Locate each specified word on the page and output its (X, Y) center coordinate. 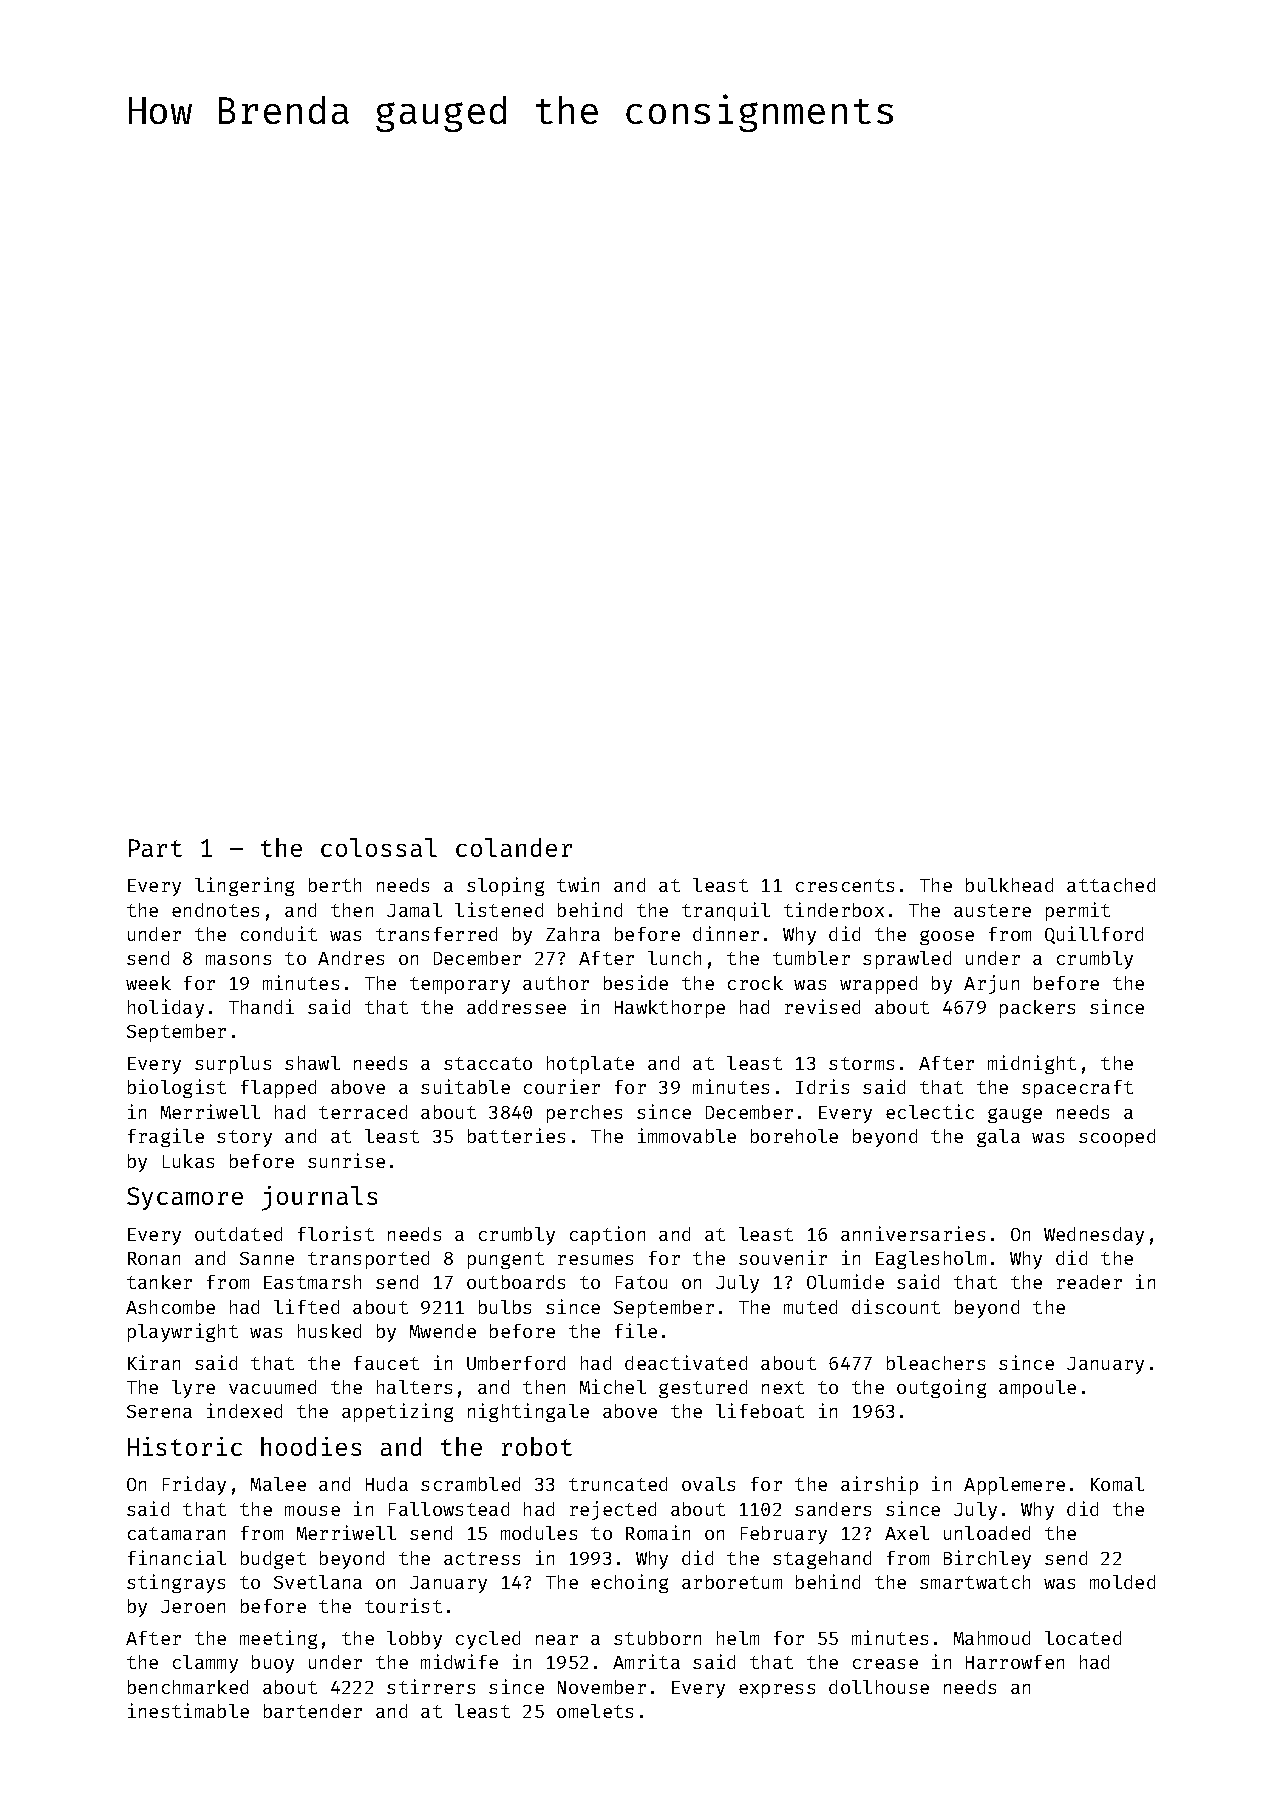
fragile (166, 1137)
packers (1037, 1009)
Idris (822, 1086)
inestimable (188, 1710)
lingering (244, 886)
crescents (845, 885)
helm (738, 1638)
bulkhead (1009, 885)
